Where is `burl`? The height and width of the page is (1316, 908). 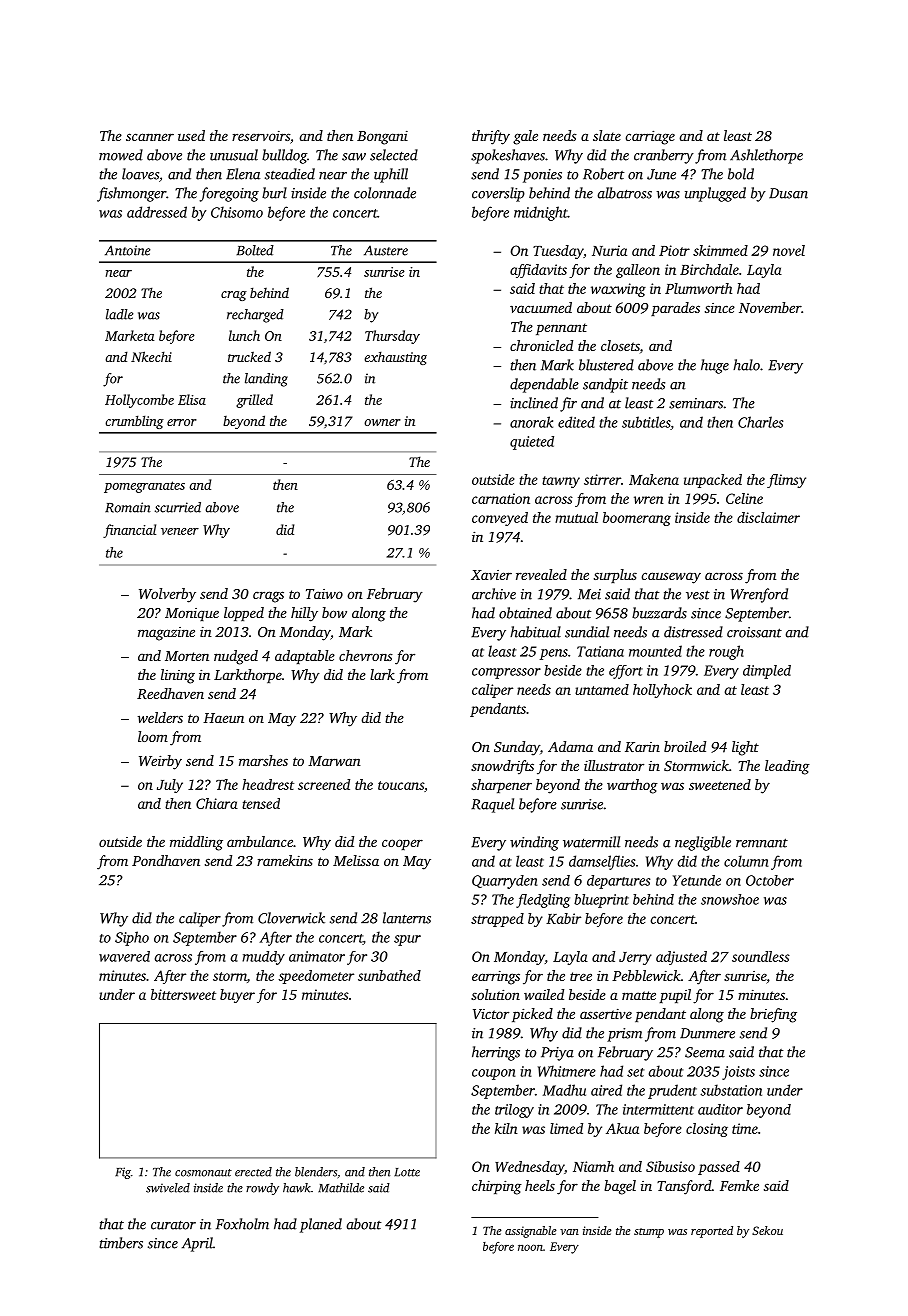
burl is located at coordinates (274, 193).
